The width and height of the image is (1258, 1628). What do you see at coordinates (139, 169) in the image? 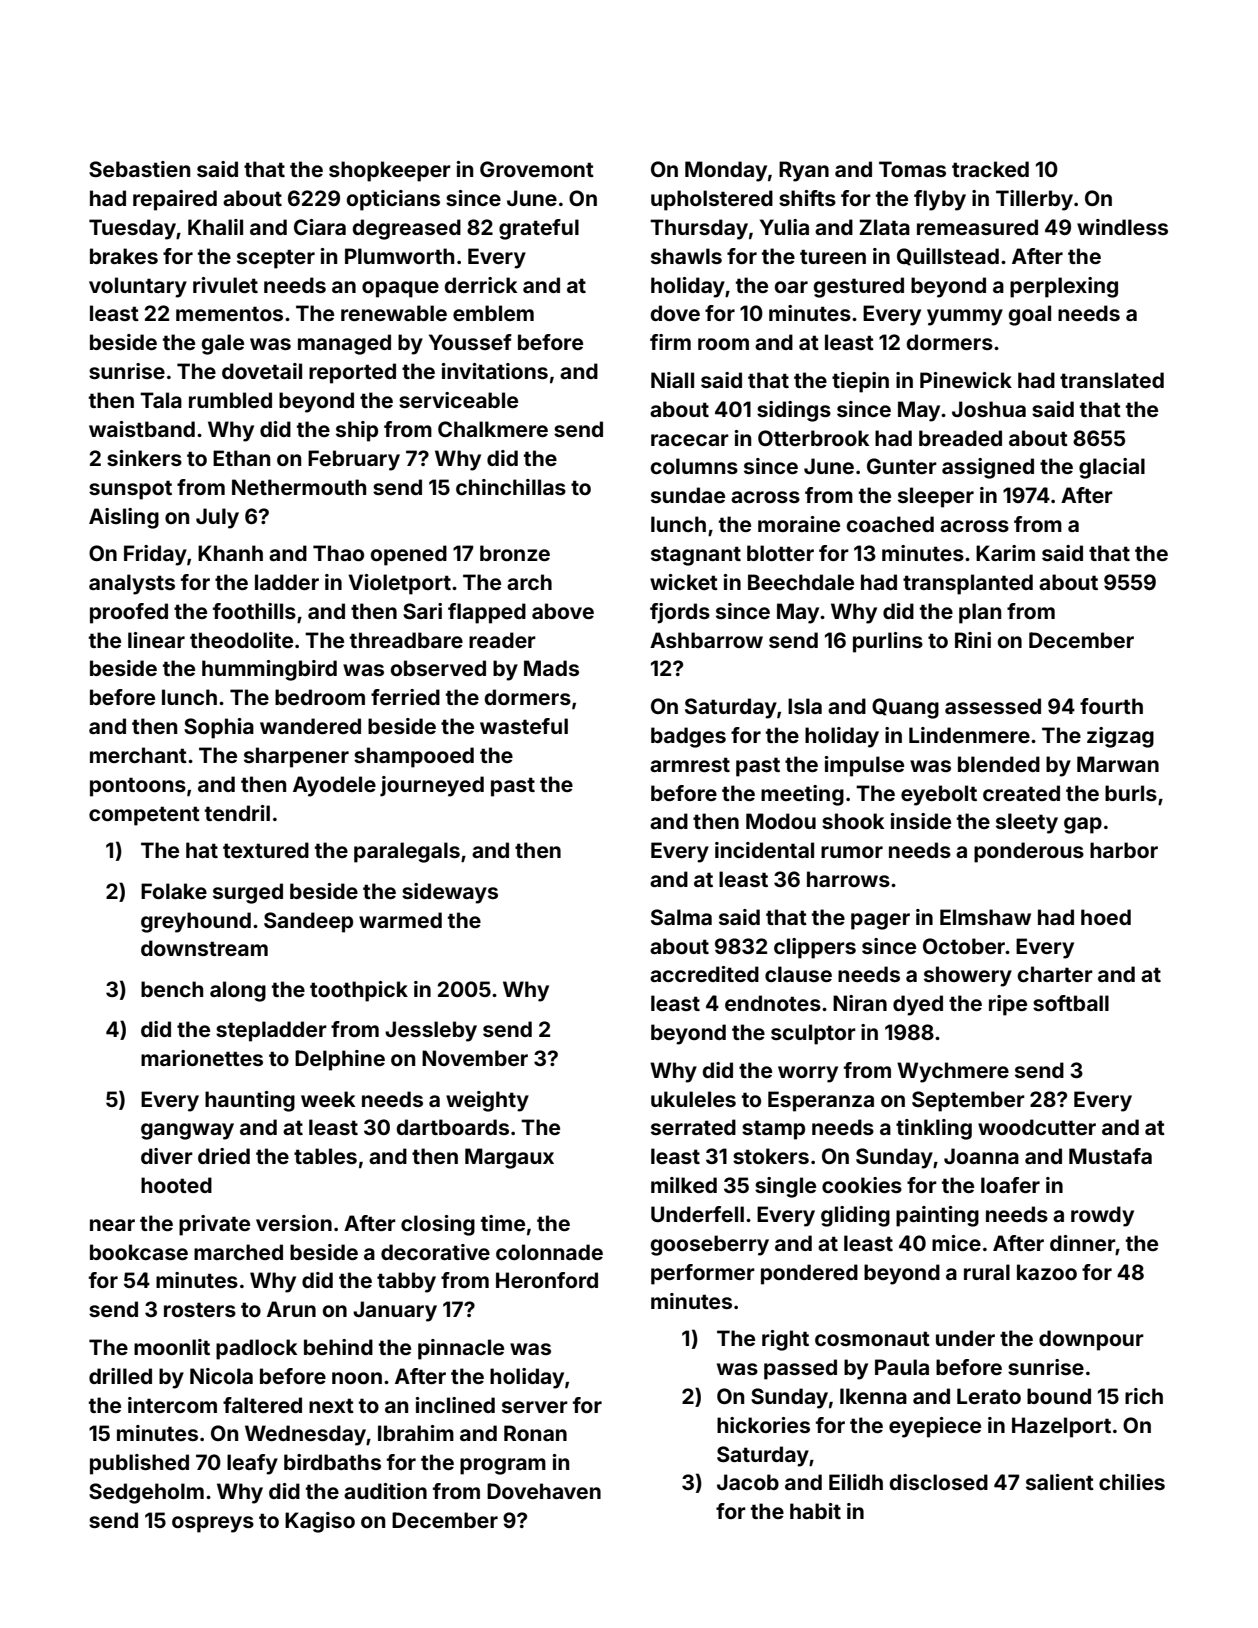
I see `Sebastien` at bounding box center [139, 169].
